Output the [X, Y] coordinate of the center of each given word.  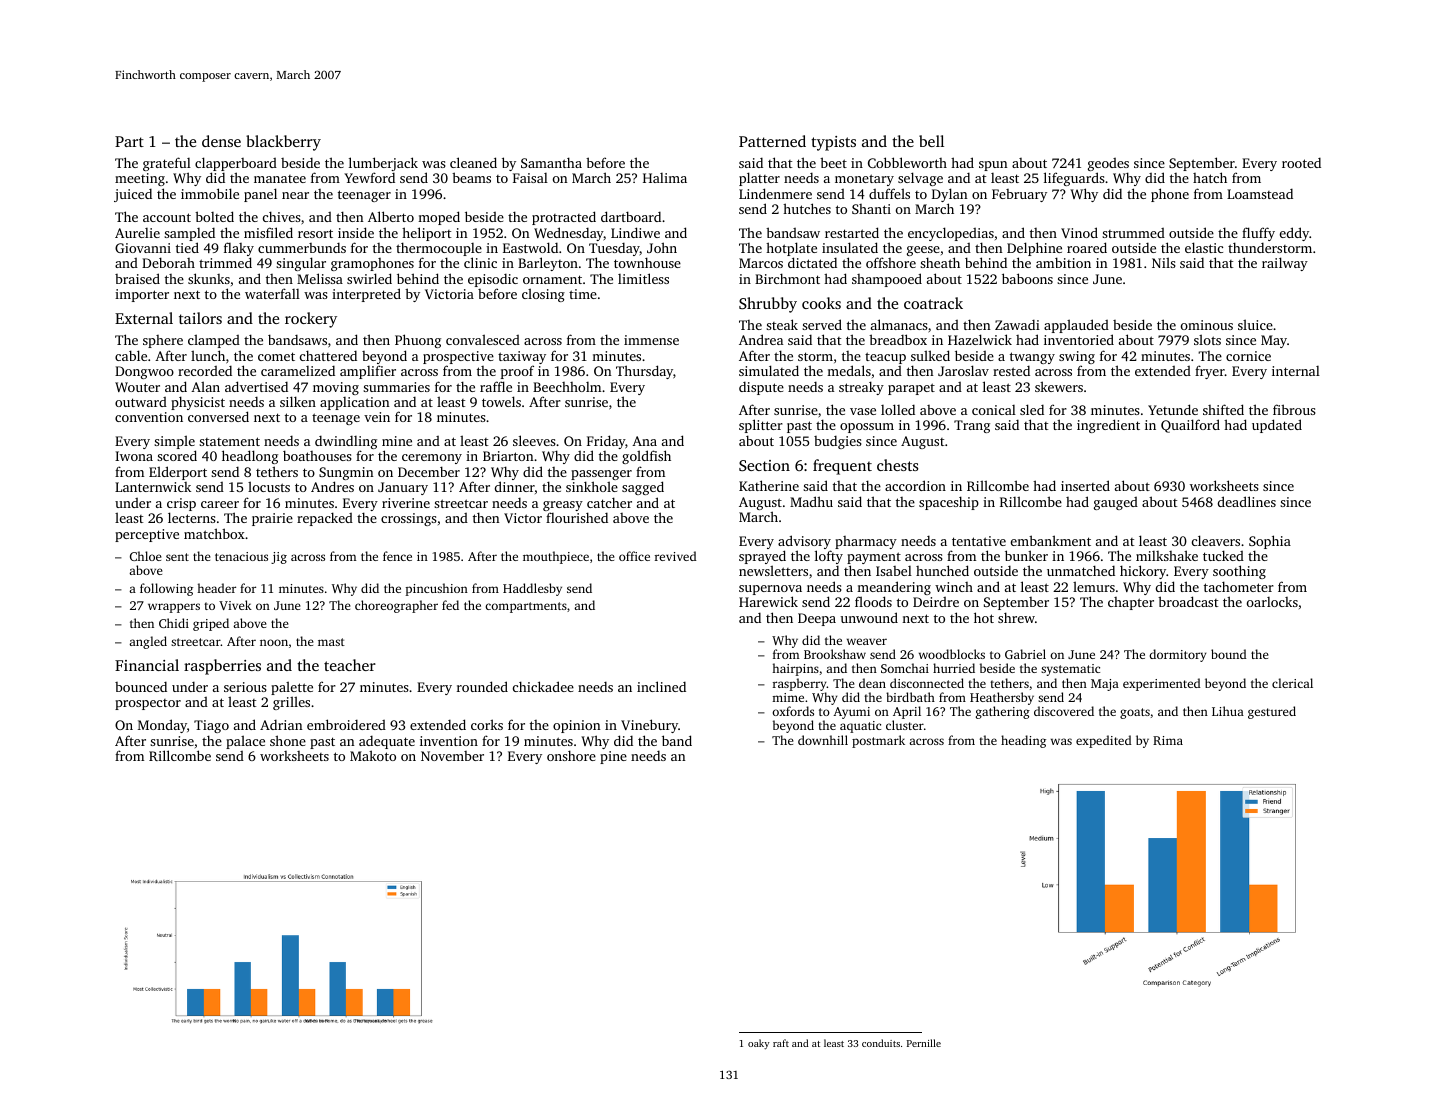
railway [1285, 264]
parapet [911, 389]
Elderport [178, 473]
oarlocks [1272, 602]
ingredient [1108, 426]
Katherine [769, 485]
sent [177, 557]
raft [781, 1043]
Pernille [924, 1043]
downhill [823, 740]
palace [245, 742]
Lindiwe [635, 232]
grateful [167, 165]
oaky [758, 1044]
